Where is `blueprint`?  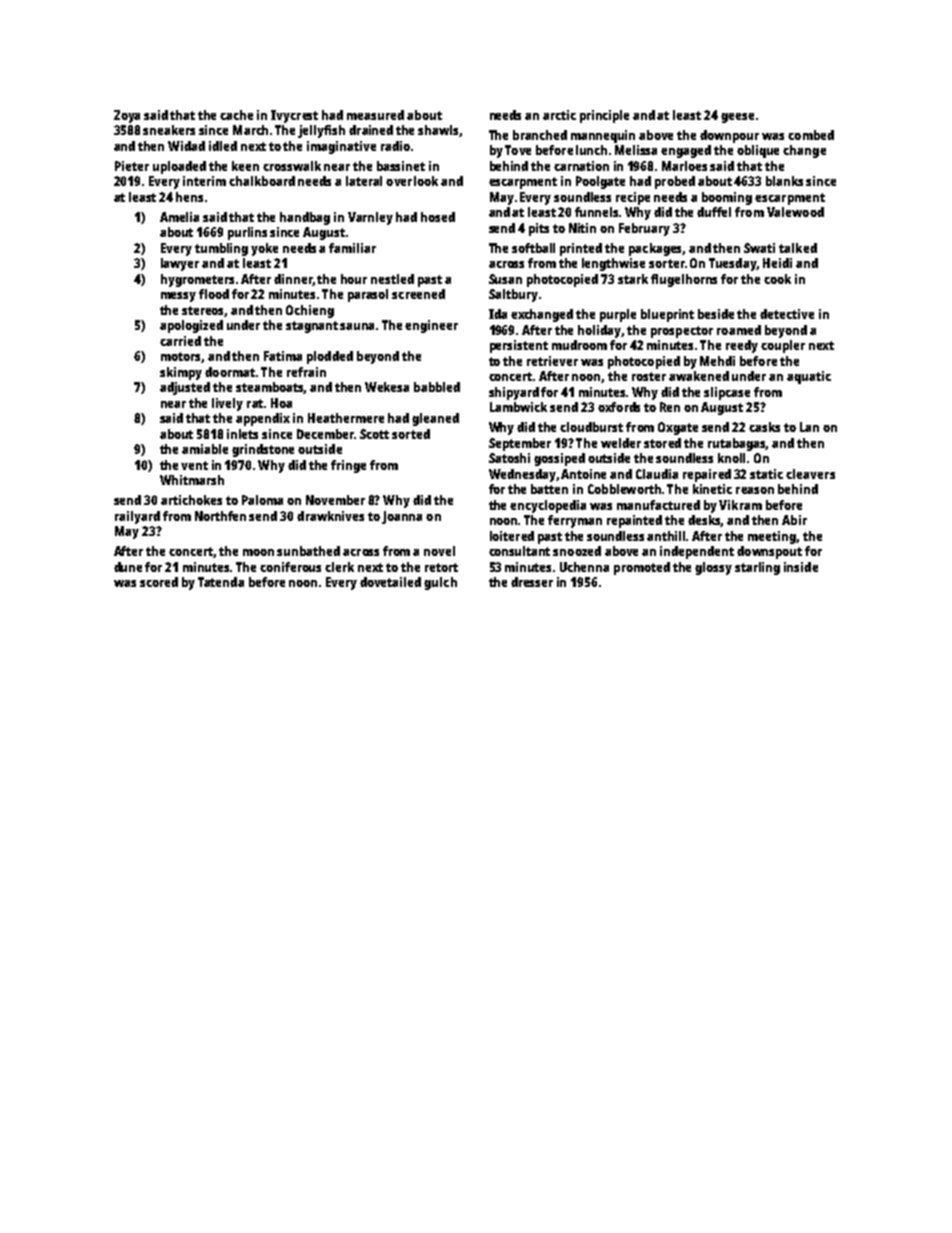
blueprint is located at coordinates (667, 315).
